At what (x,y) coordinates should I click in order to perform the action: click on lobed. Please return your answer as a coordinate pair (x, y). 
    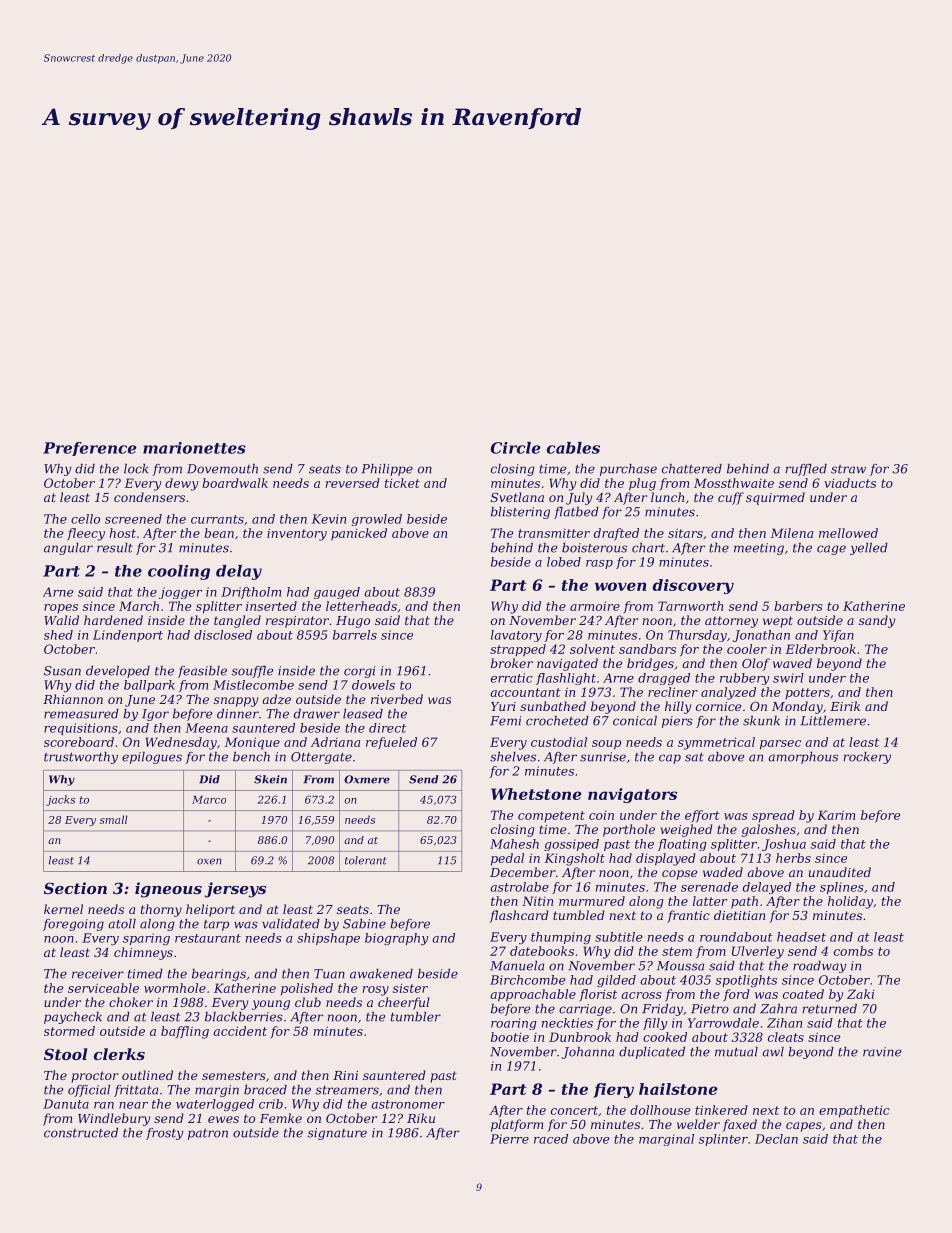
    Looking at the image, I should click on (564, 562).
